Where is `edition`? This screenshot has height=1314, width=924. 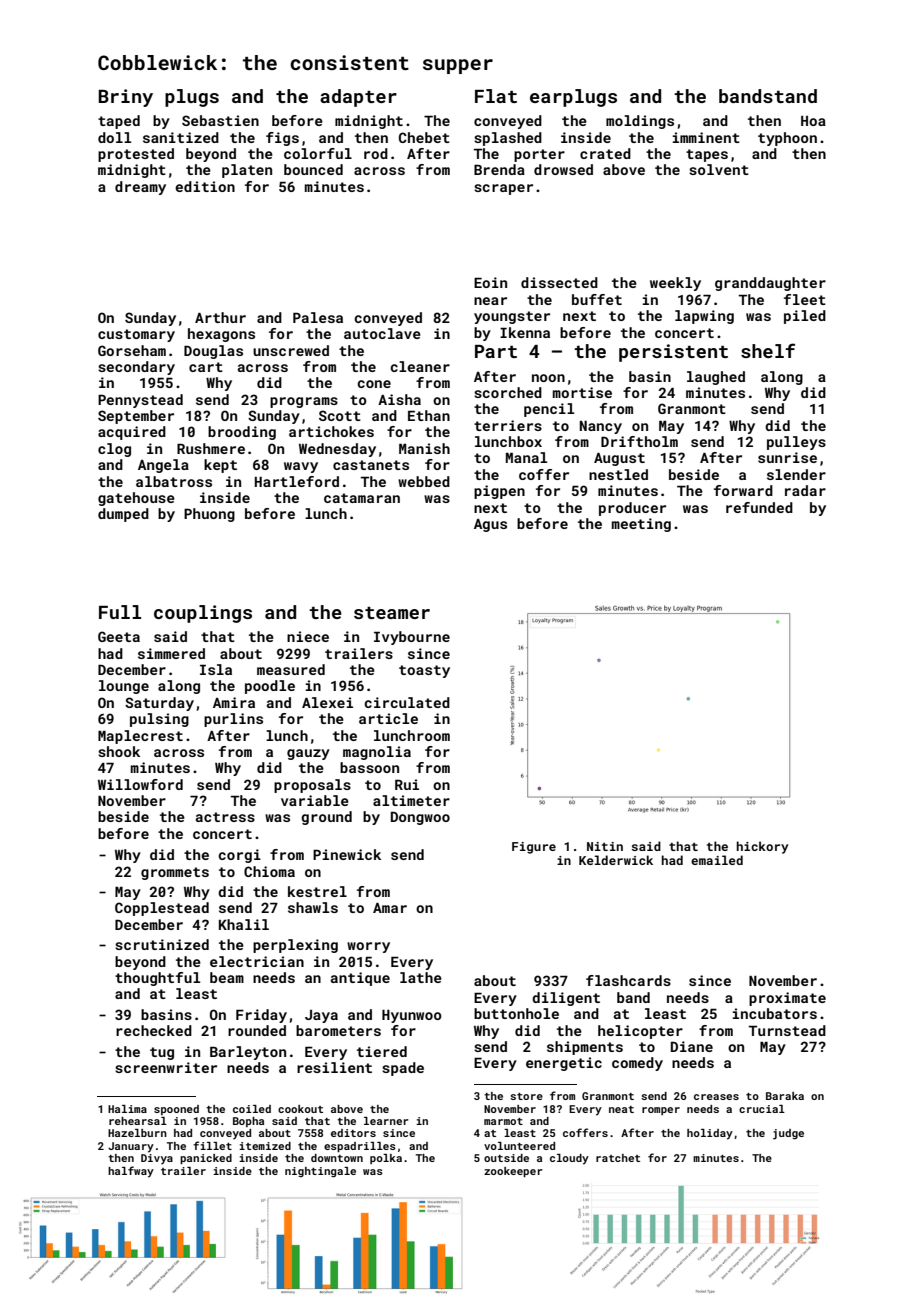
edition is located at coordinates (205, 186).
